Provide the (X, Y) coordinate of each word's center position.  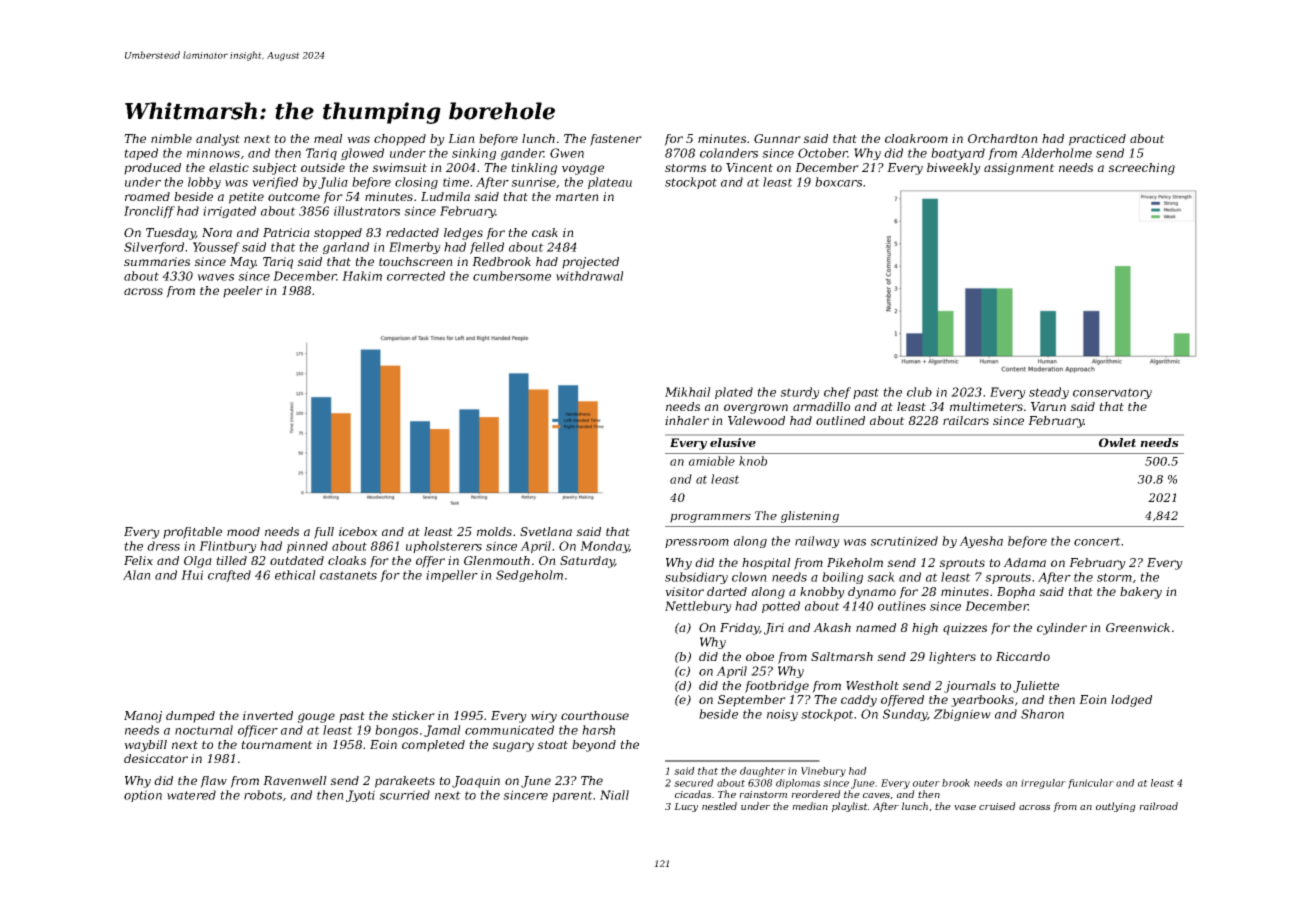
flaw (213, 782)
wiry (544, 717)
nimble (171, 138)
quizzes (965, 629)
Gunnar (777, 138)
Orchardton (1003, 138)
